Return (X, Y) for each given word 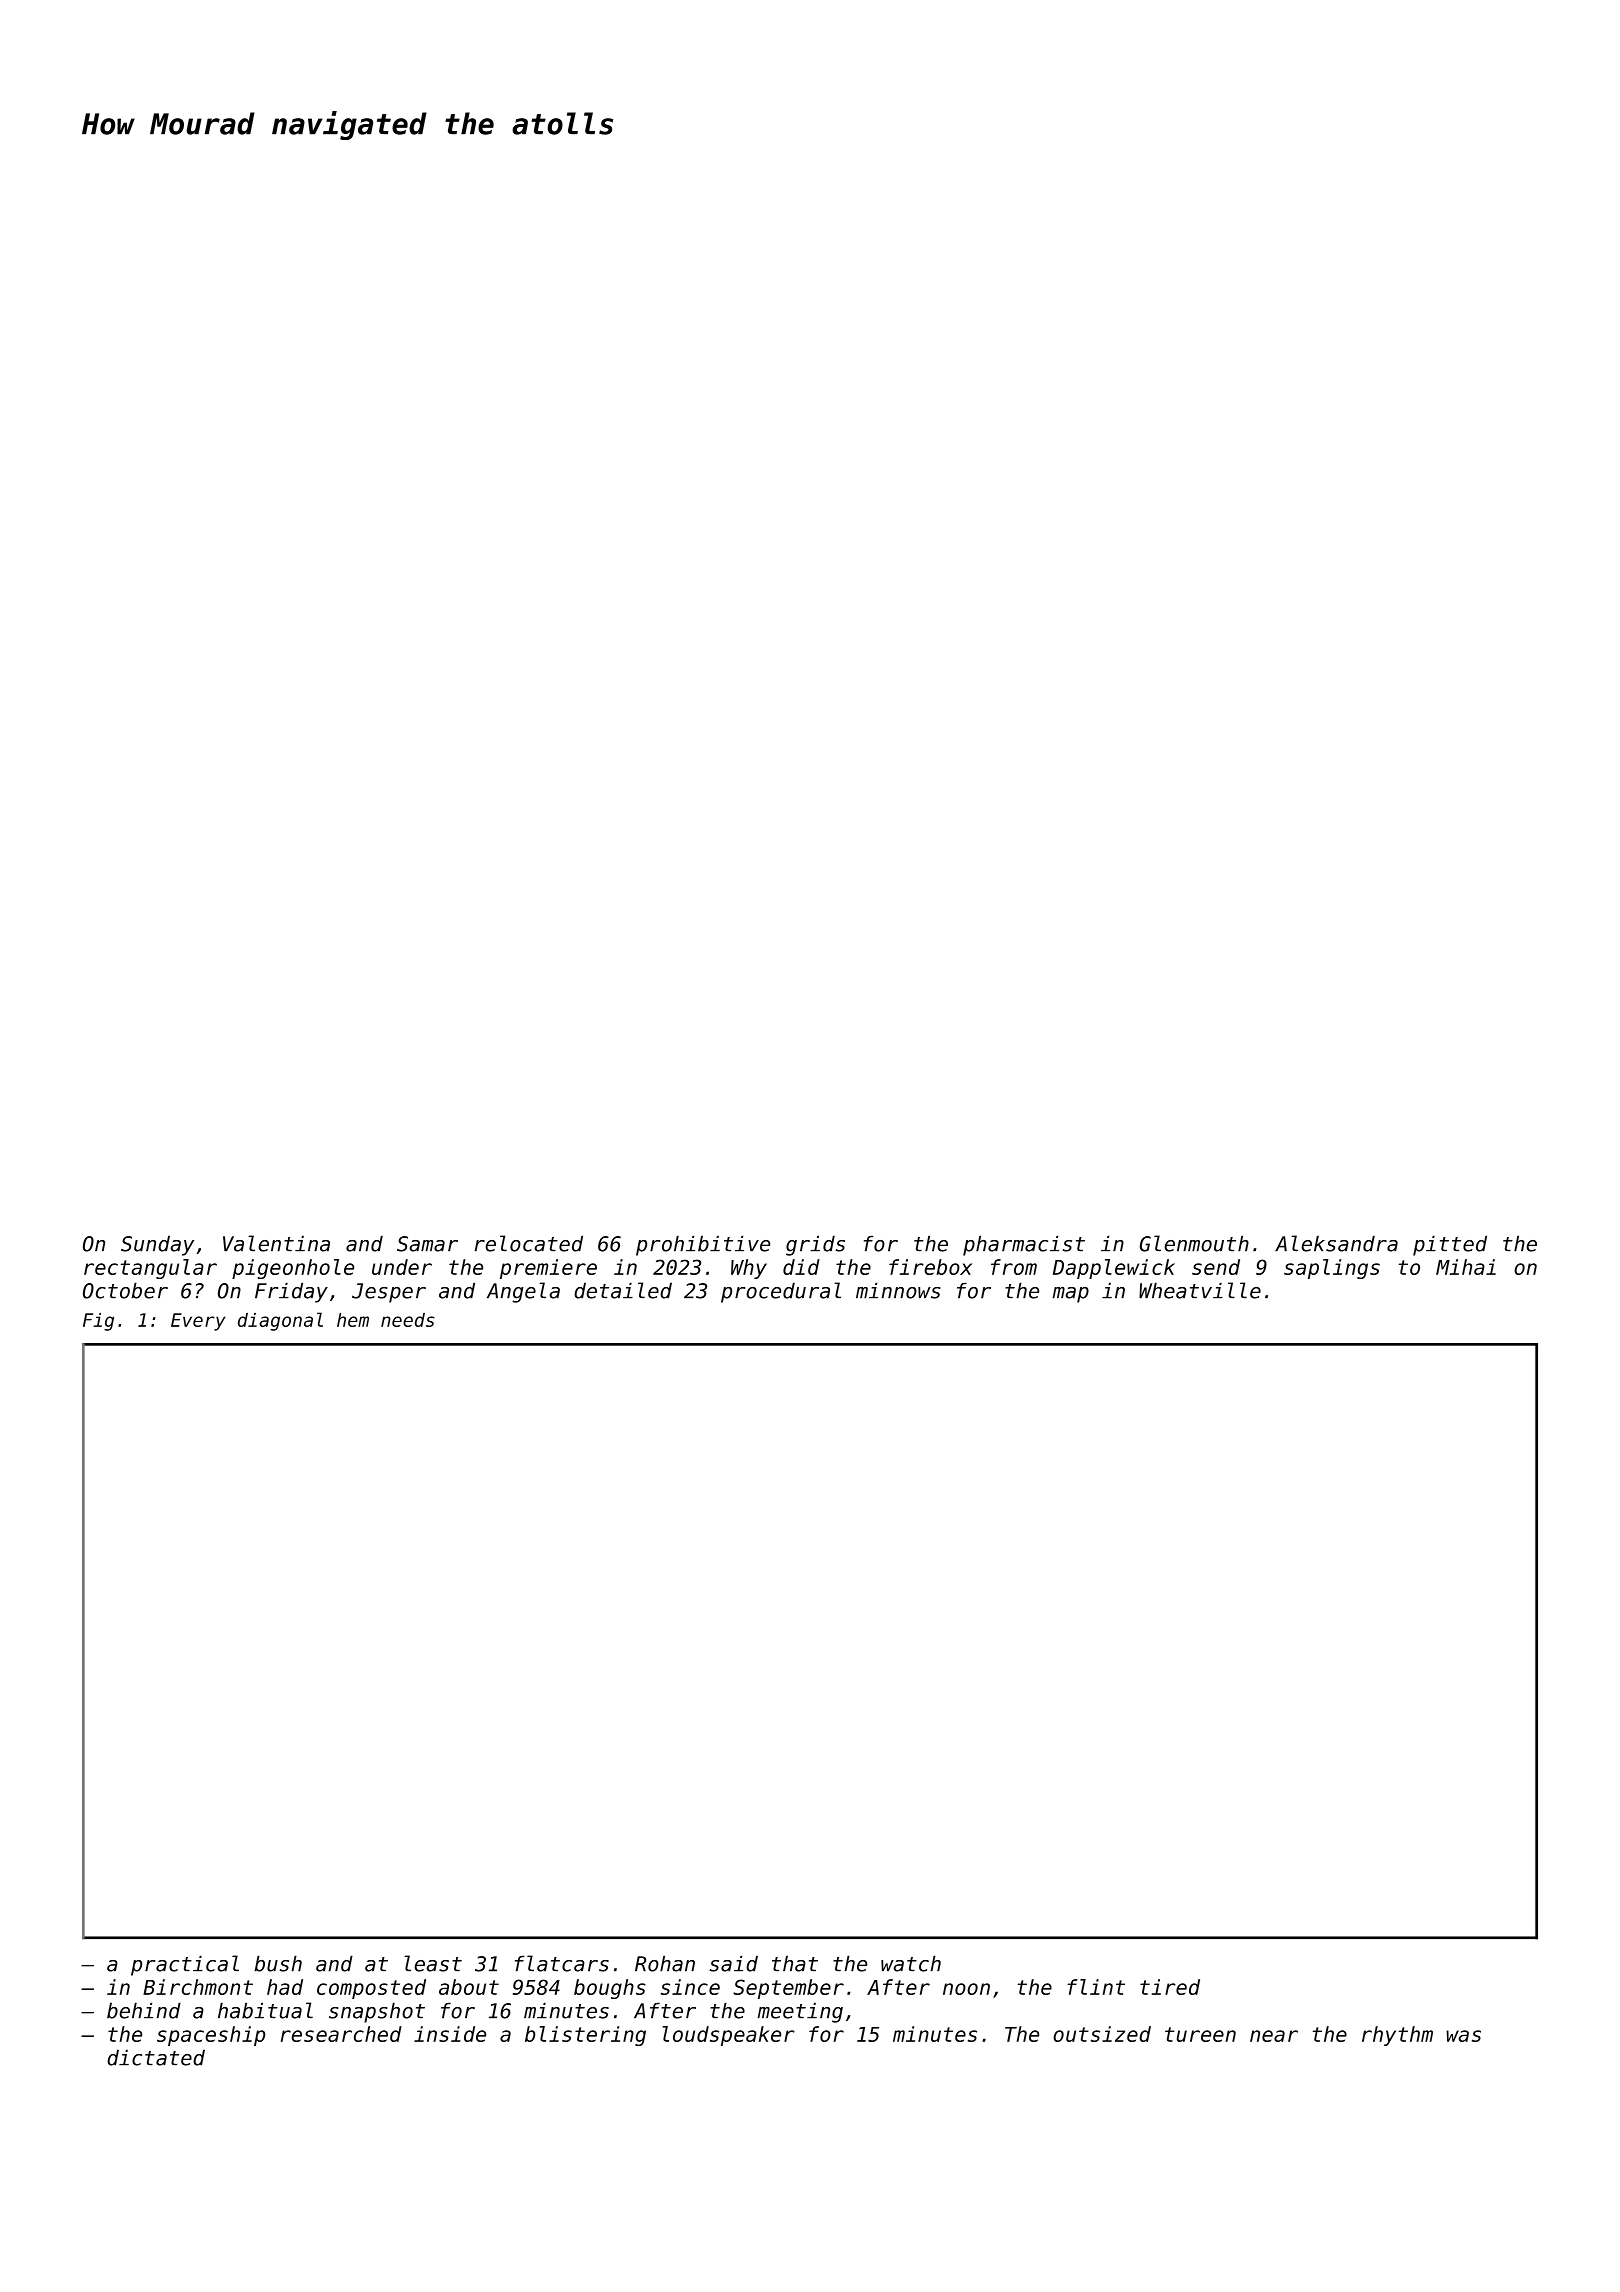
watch (911, 1963)
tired (1170, 1987)
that (795, 1964)
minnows (898, 1290)
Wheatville (1200, 1290)
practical (185, 1965)
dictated (156, 2057)
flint (1096, 1987)
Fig (98, 1322)
